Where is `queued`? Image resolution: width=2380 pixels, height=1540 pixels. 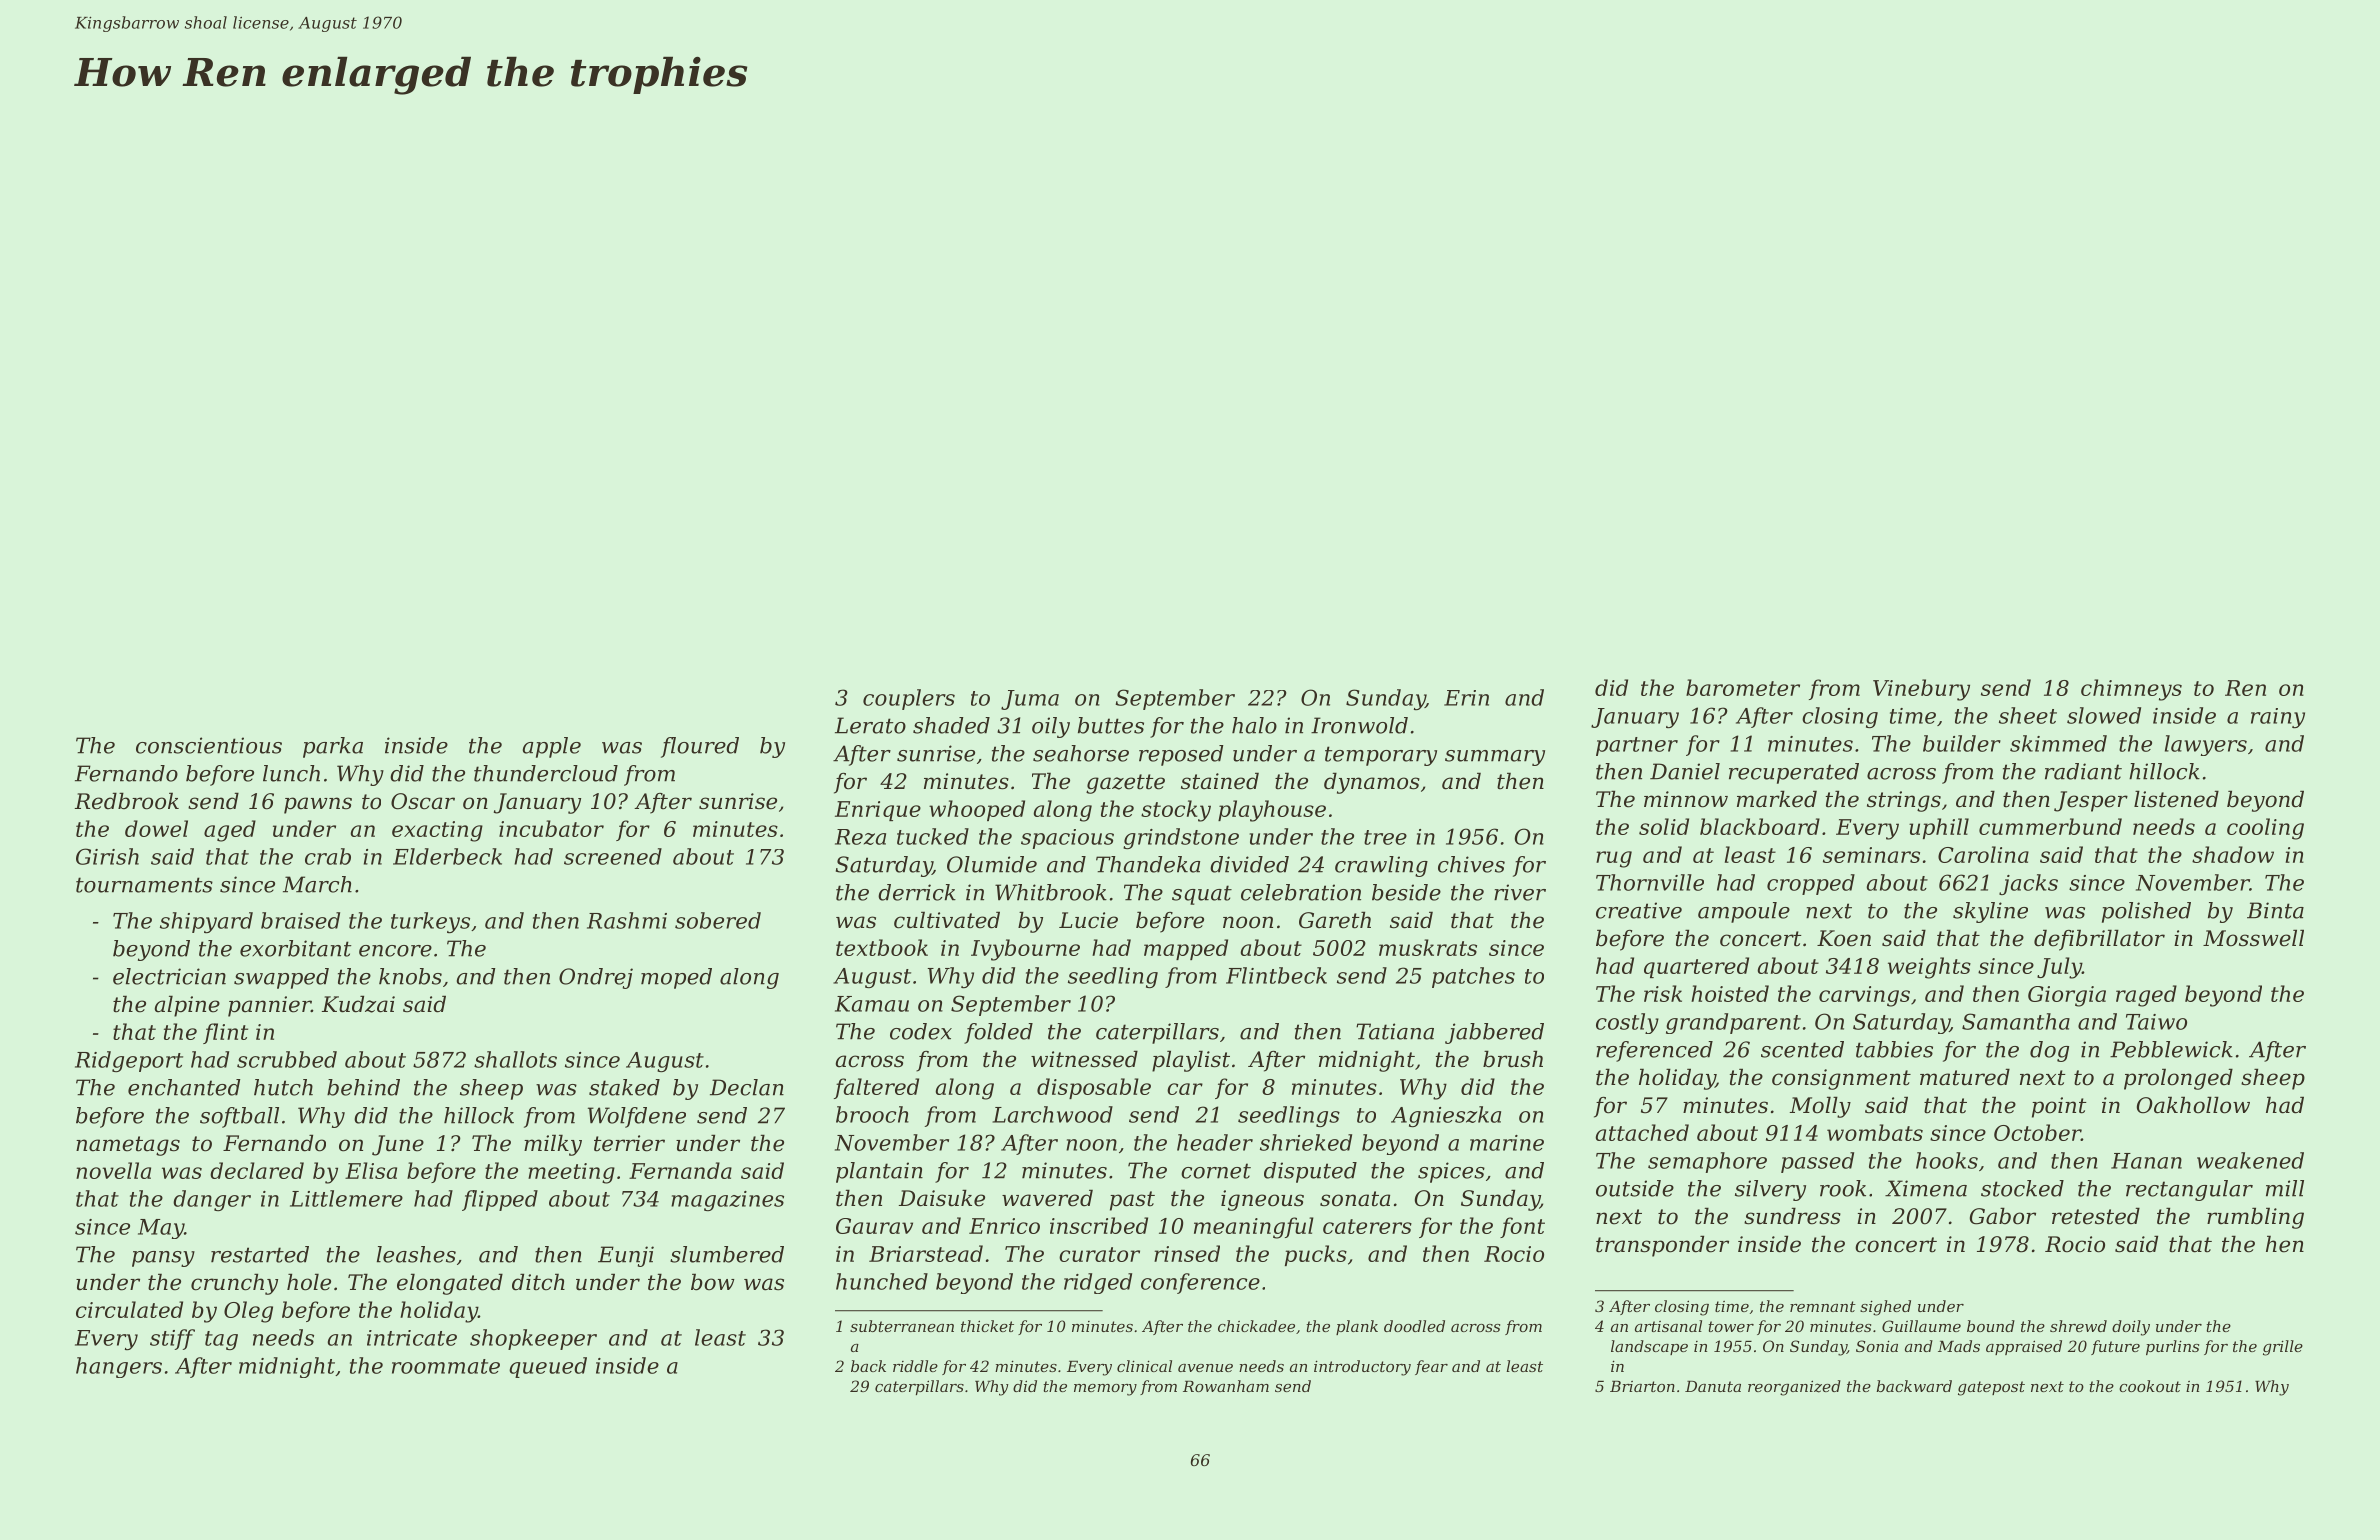 queued is located at coordinates (548, 1367).
